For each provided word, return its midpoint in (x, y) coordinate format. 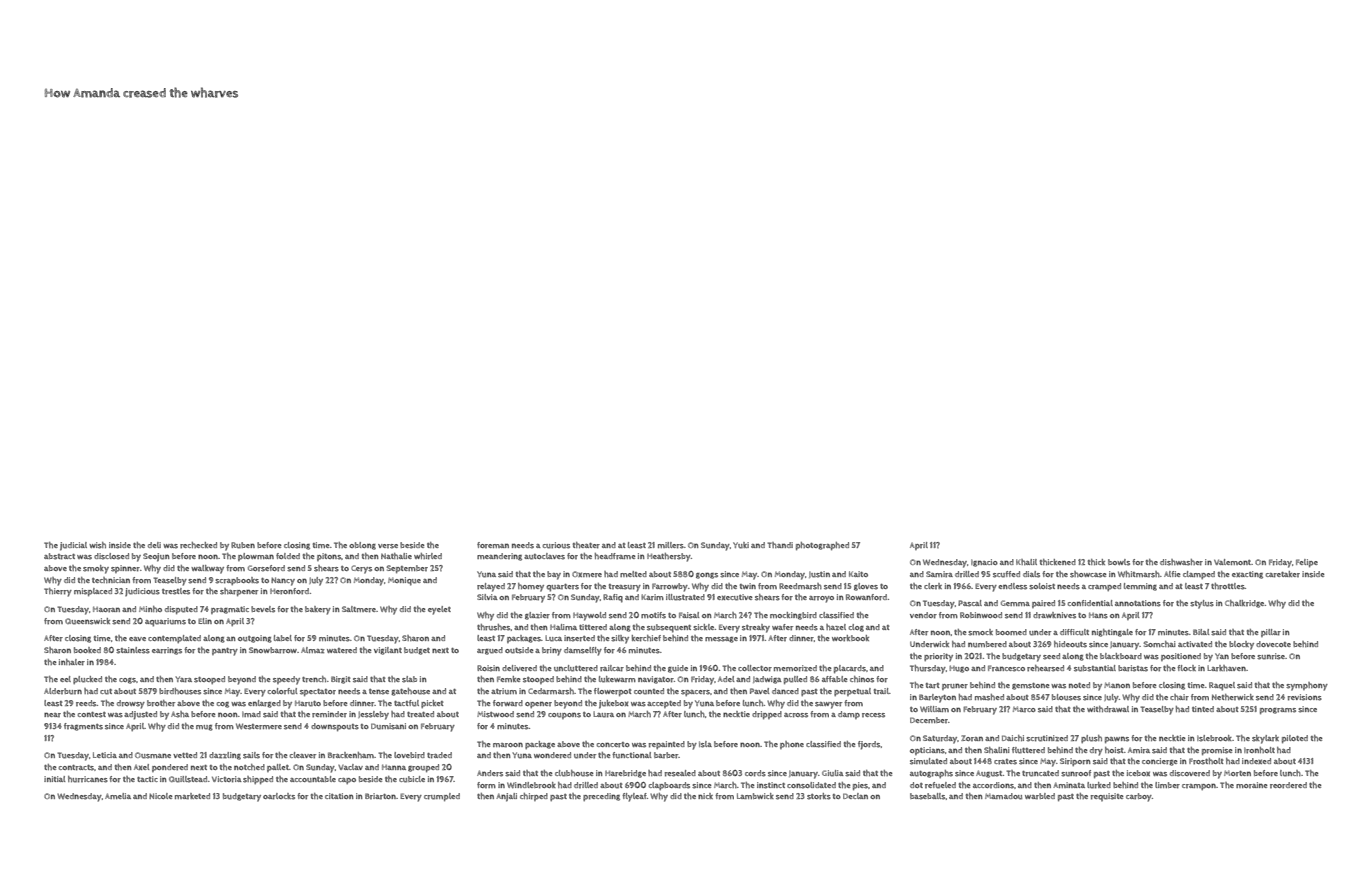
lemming (1140, 587)
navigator (656, 680)
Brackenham (351, 755)
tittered (593, 627)
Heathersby (669, 557)
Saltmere (359, 609)
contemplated (174, 639)
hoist (1114, 750)
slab (409, 679)
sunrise (1271, 656)
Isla (705, 744)
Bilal (1201, 632)
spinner (125, 569)
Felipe (1307, 563)
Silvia (487, 597)
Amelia (118, 796)
